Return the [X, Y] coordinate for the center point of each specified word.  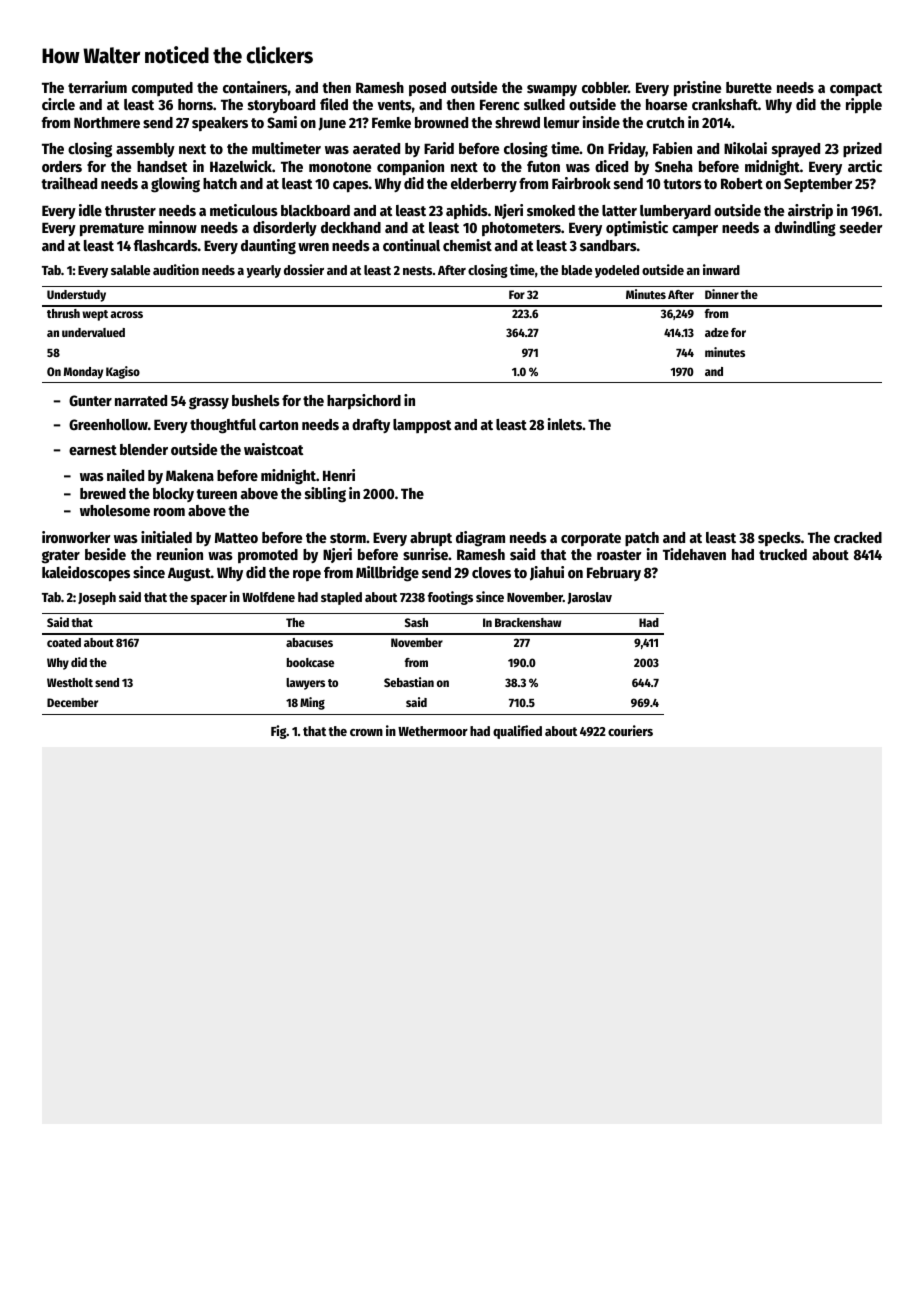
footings [450, 598]
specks [779, 539]
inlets [565, 424]
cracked [858, 537]
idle [90, 210]
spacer [209, 600]
